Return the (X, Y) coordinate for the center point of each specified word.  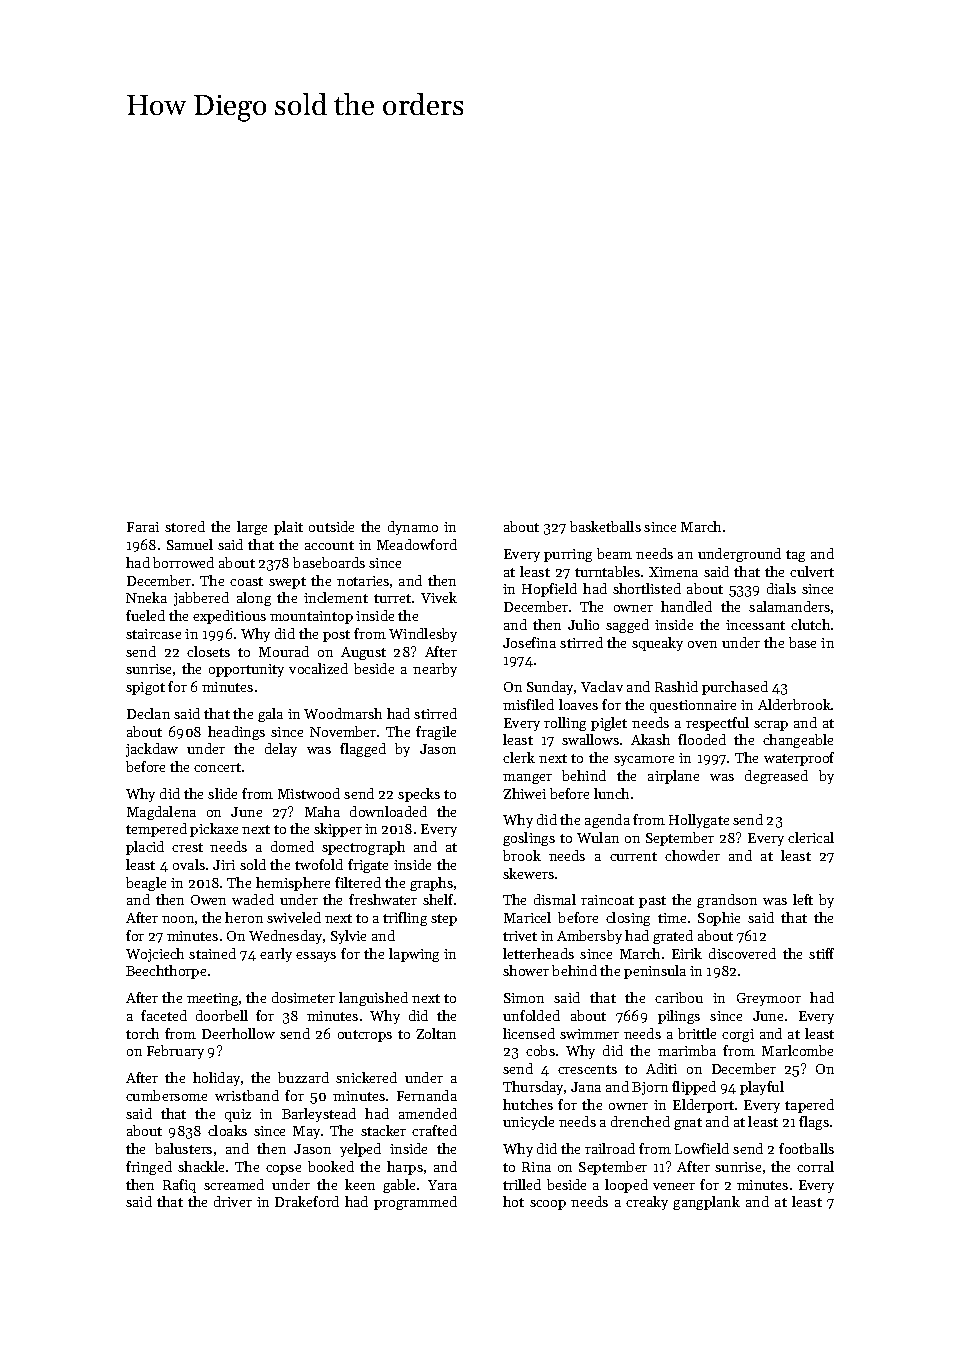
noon (178, 919)
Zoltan (436, 1033)
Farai (143, 527)
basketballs (605, 526)
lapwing (414, 955)
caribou (679, 997)
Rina (536, 1167)
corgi (738, 1035)
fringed (149, 1168)
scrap (771, 726)
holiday (216, 1079)
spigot (145, 688)
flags (814, 1123)
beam (614, 553)
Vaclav (602, 686)
